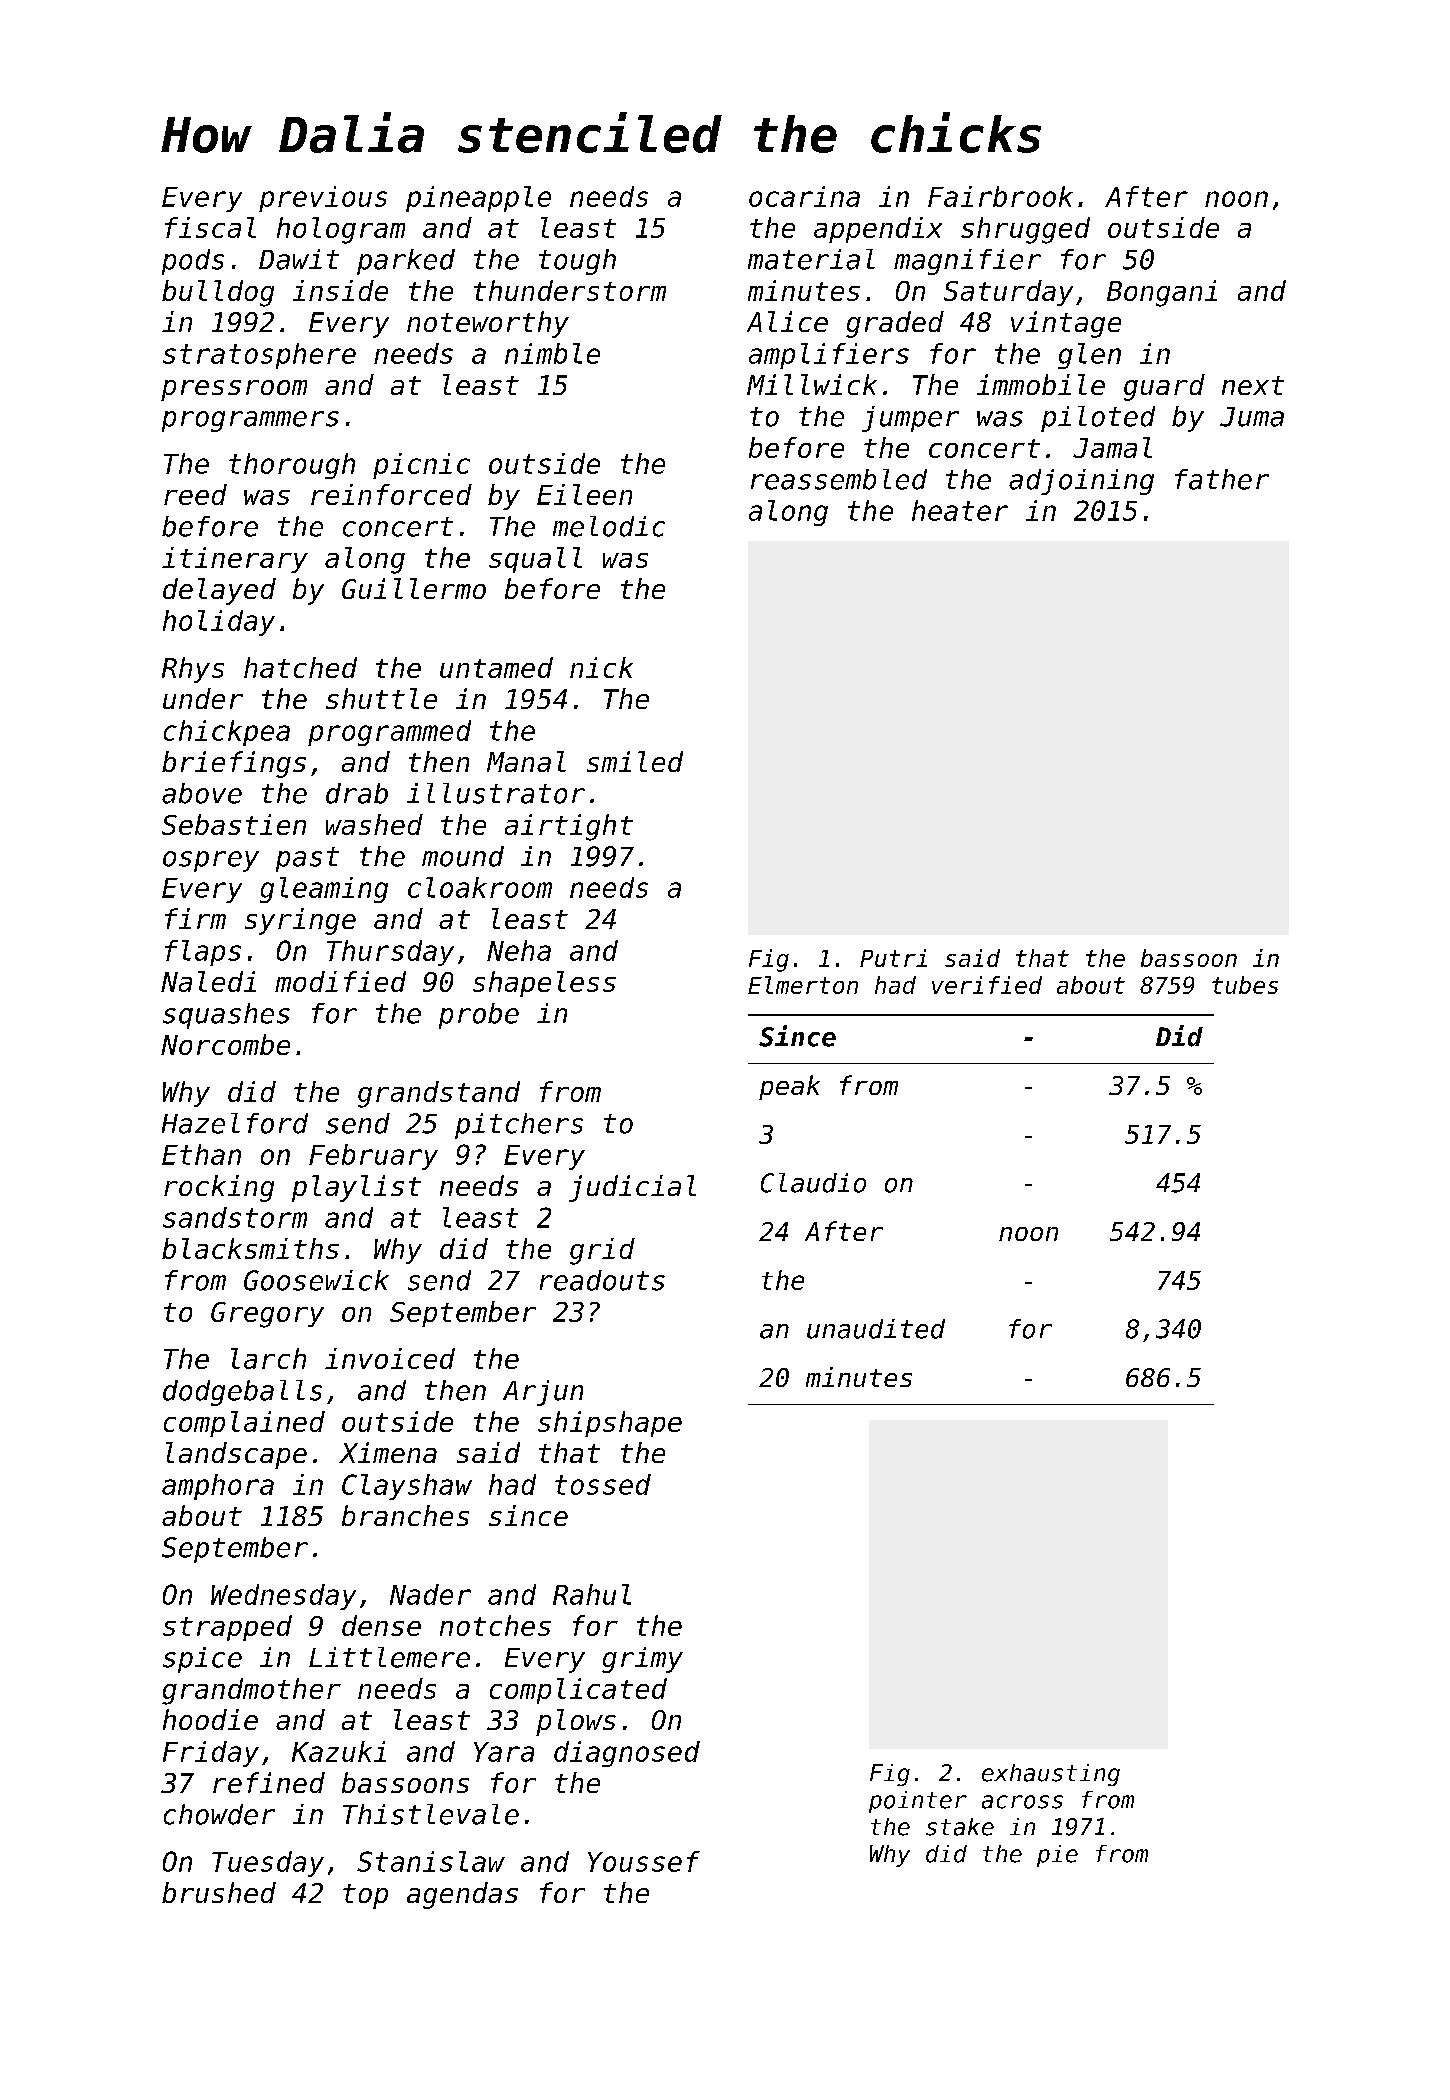 The width and height of the page is (1450, 2100). I want to click on judicial, so click(632, 1188).
